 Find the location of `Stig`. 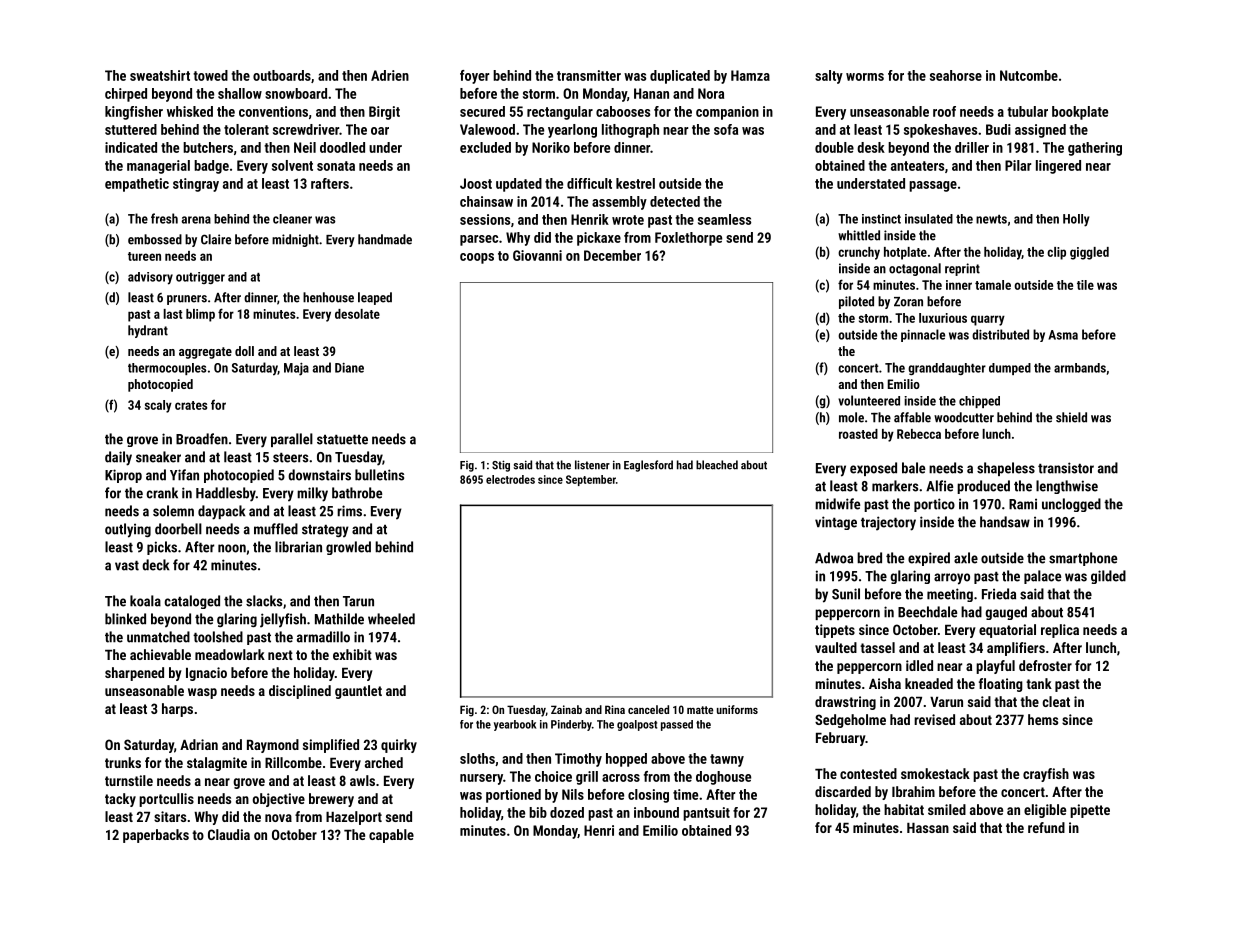

Stig is located at coordinates (501, 466).
